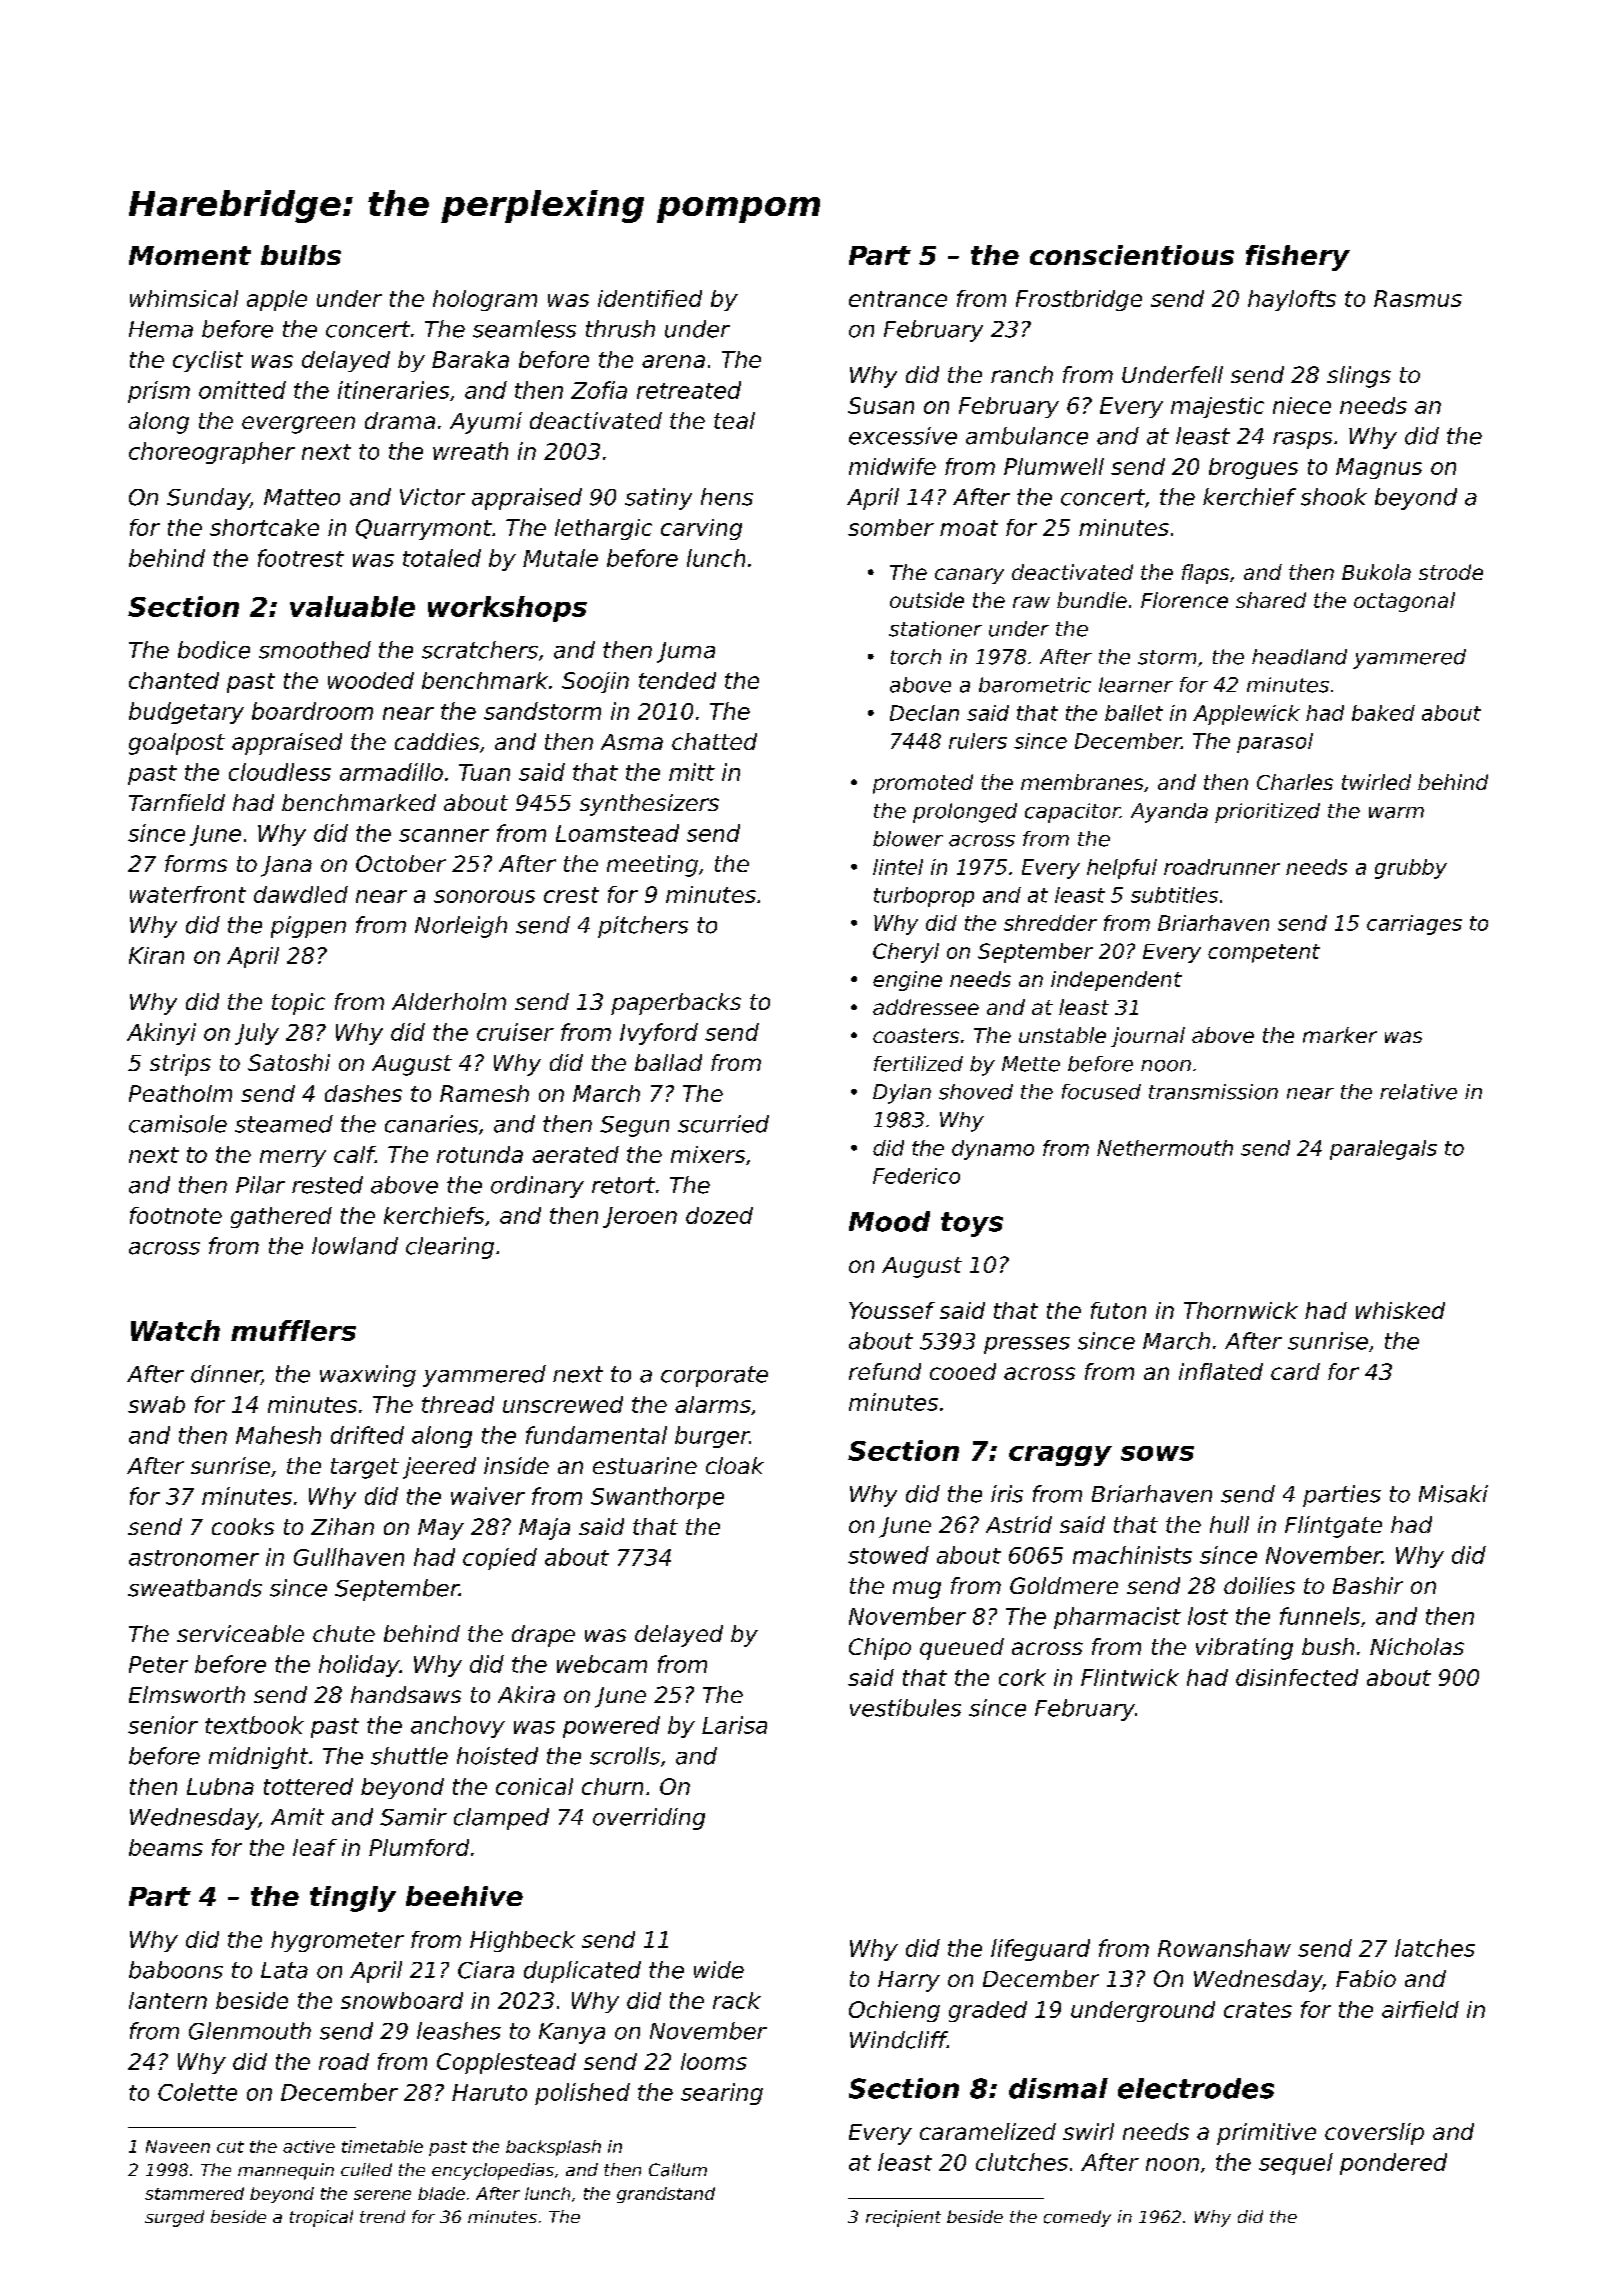 This document has height=2292, width=1620. I want to click on Rasmus, so click(1418, 298).
